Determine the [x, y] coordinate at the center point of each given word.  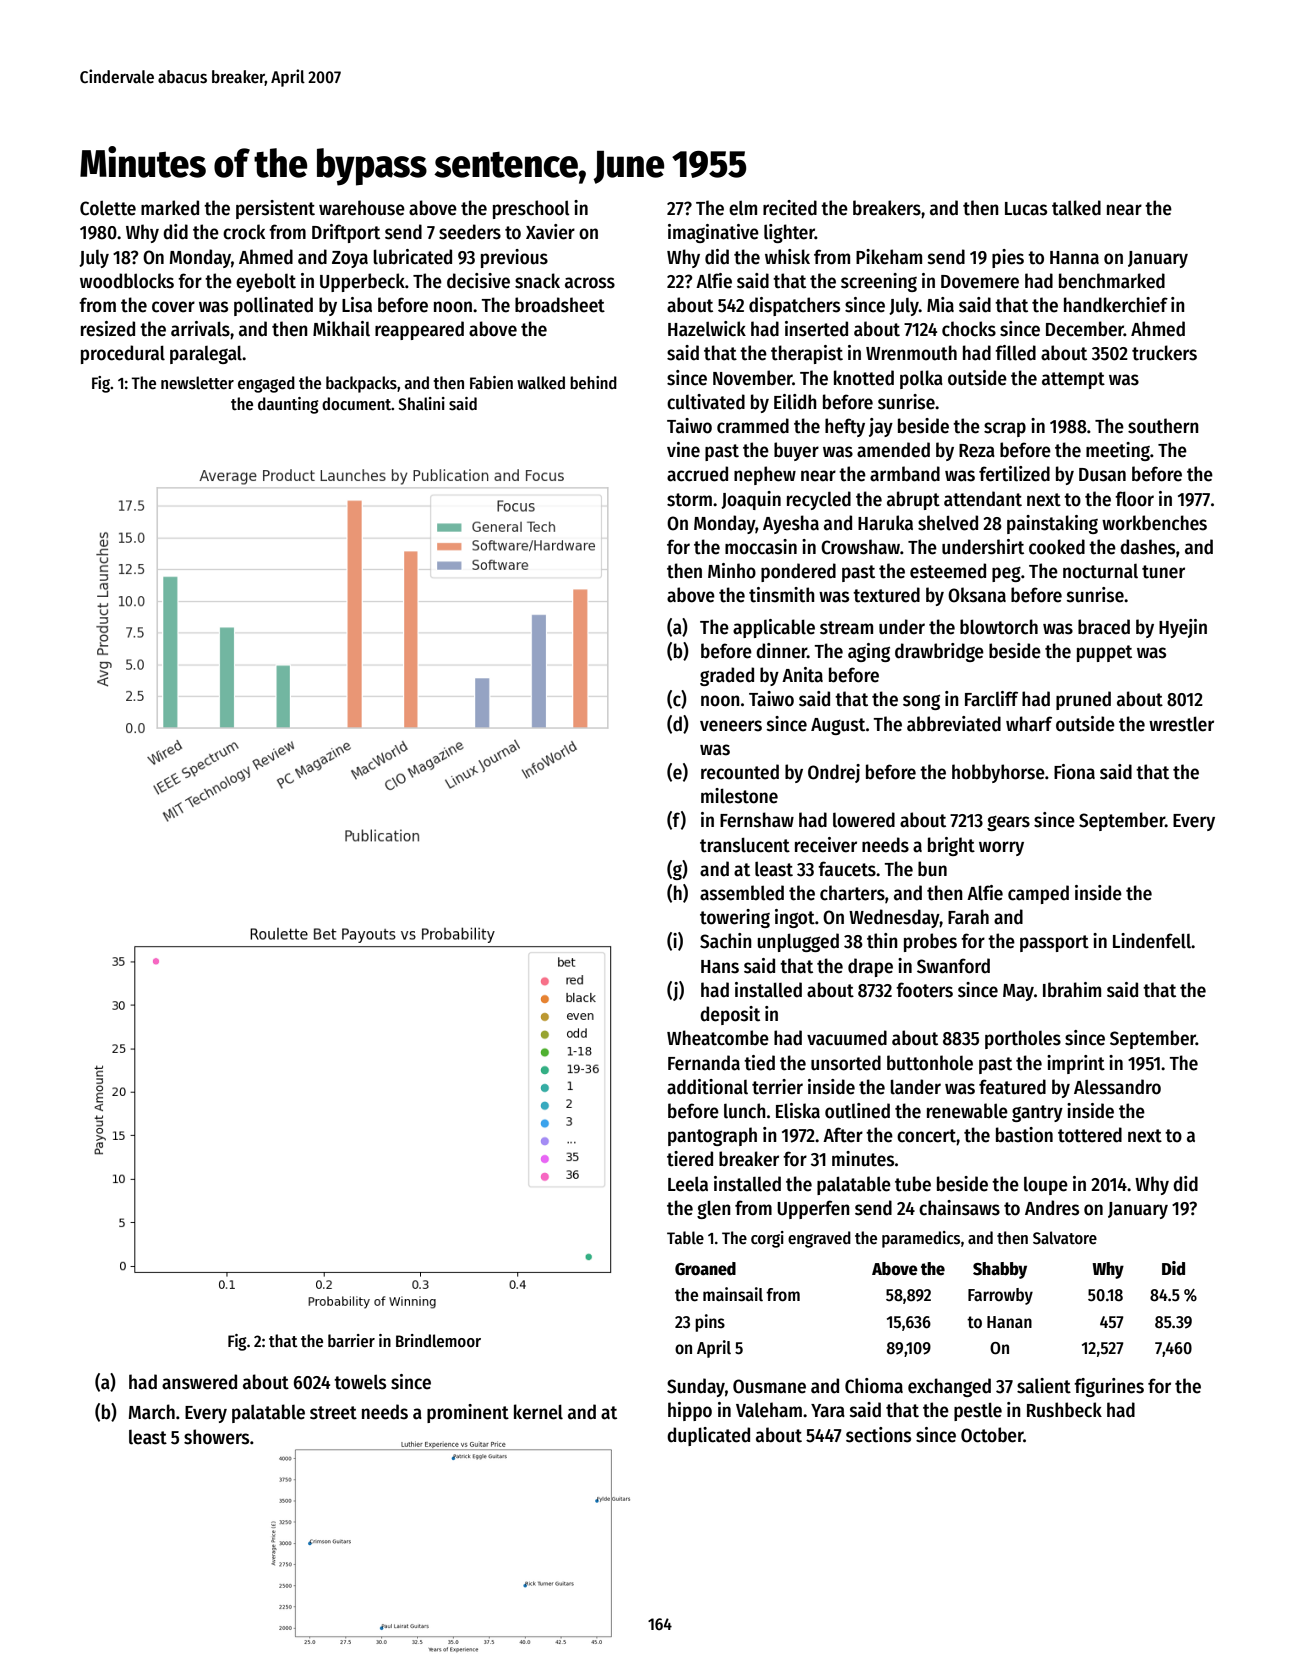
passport [1054, 943]
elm [743, 208]
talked [1076, 208]
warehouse [362, 208]
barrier [351, 1341]
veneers [731, 726]
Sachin [726, 941]
